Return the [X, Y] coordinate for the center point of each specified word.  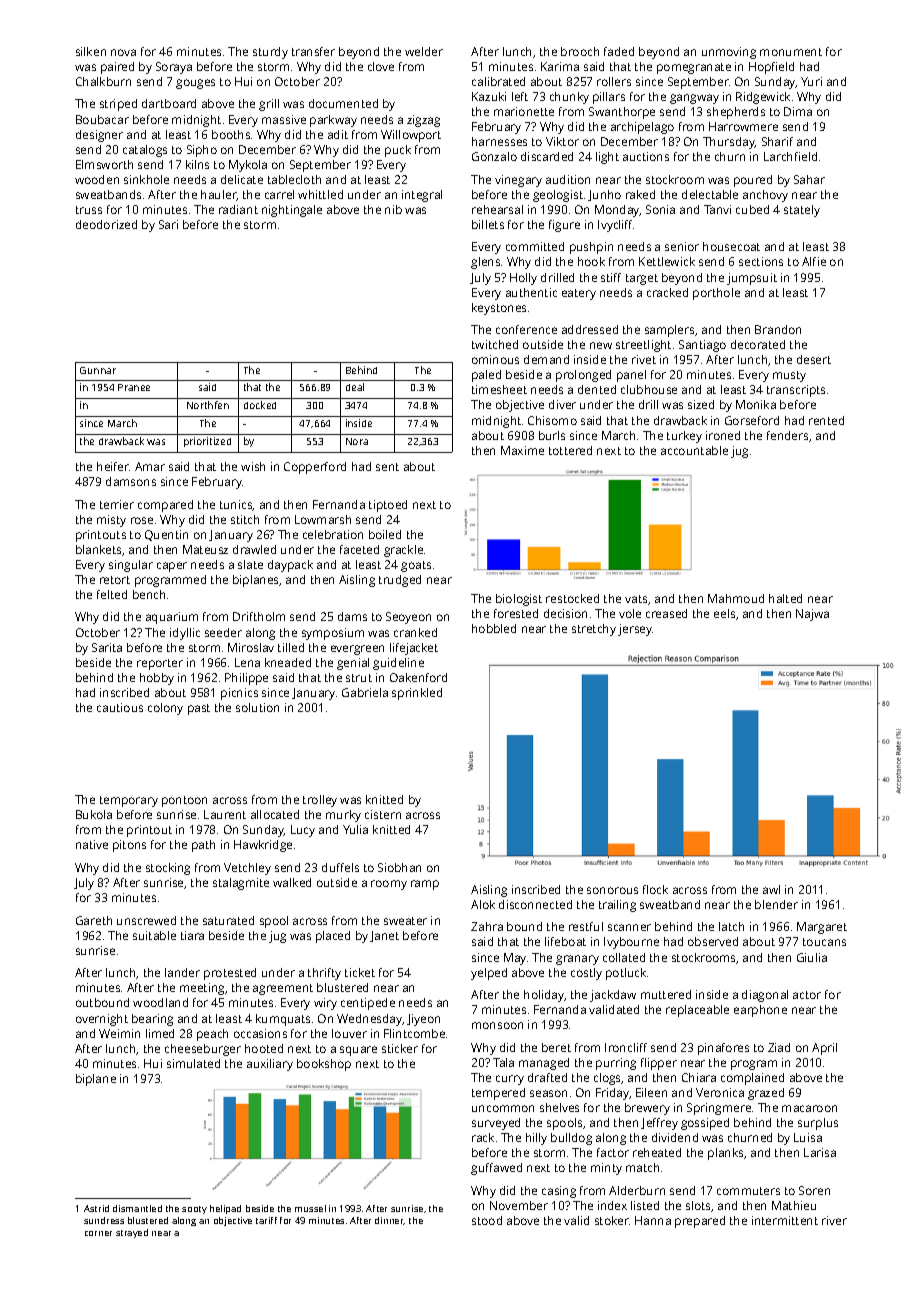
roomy [389, 885]
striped [118, 105]
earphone [760, 1011]
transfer [313, 51]
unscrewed [146, 920]
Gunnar [98, 370]
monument [791, 52]
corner [98, 1233]
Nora [357, 441]
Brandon [778, 329]
